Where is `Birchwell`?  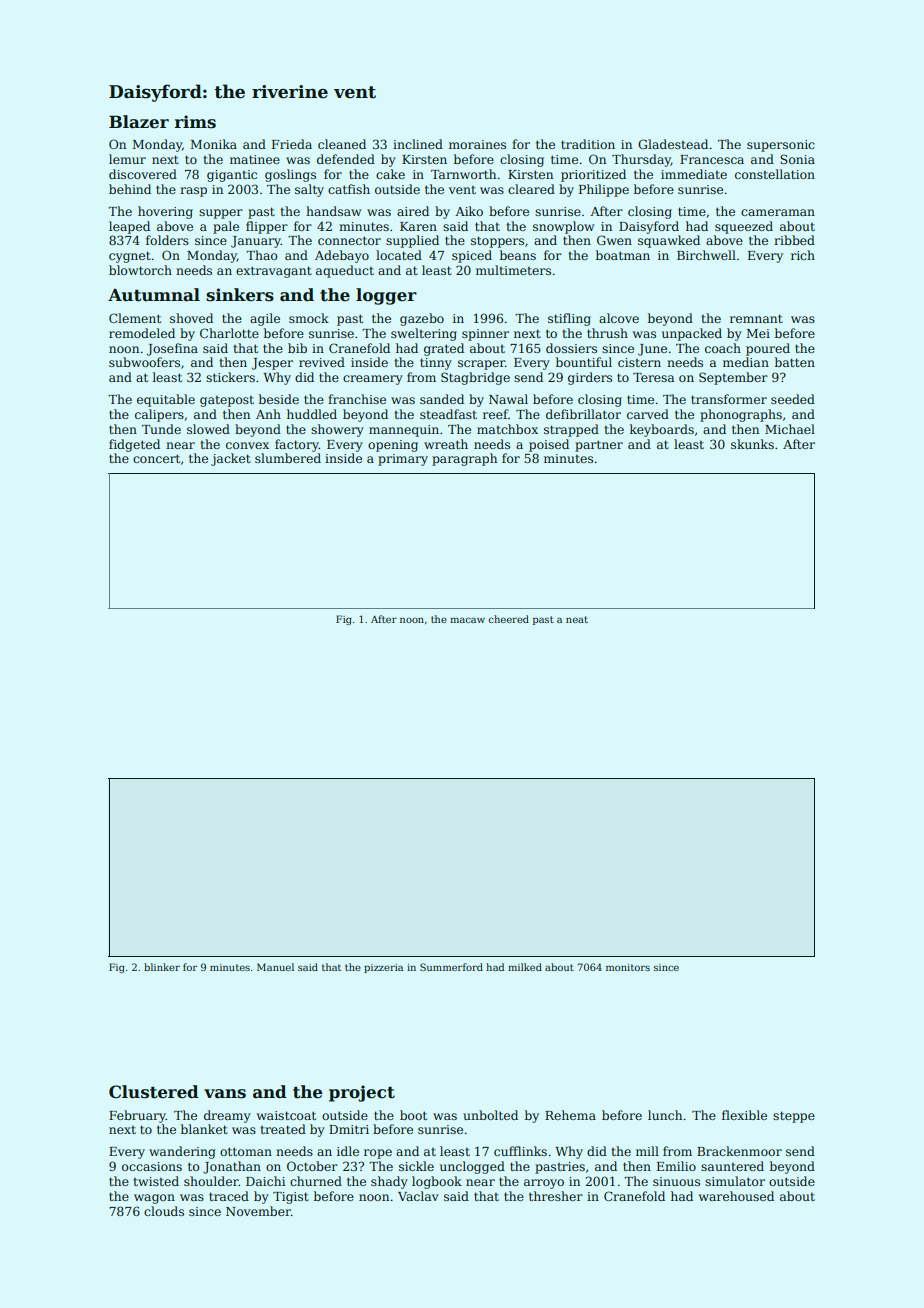 Birchwell is located at coordinates (706, 255).
